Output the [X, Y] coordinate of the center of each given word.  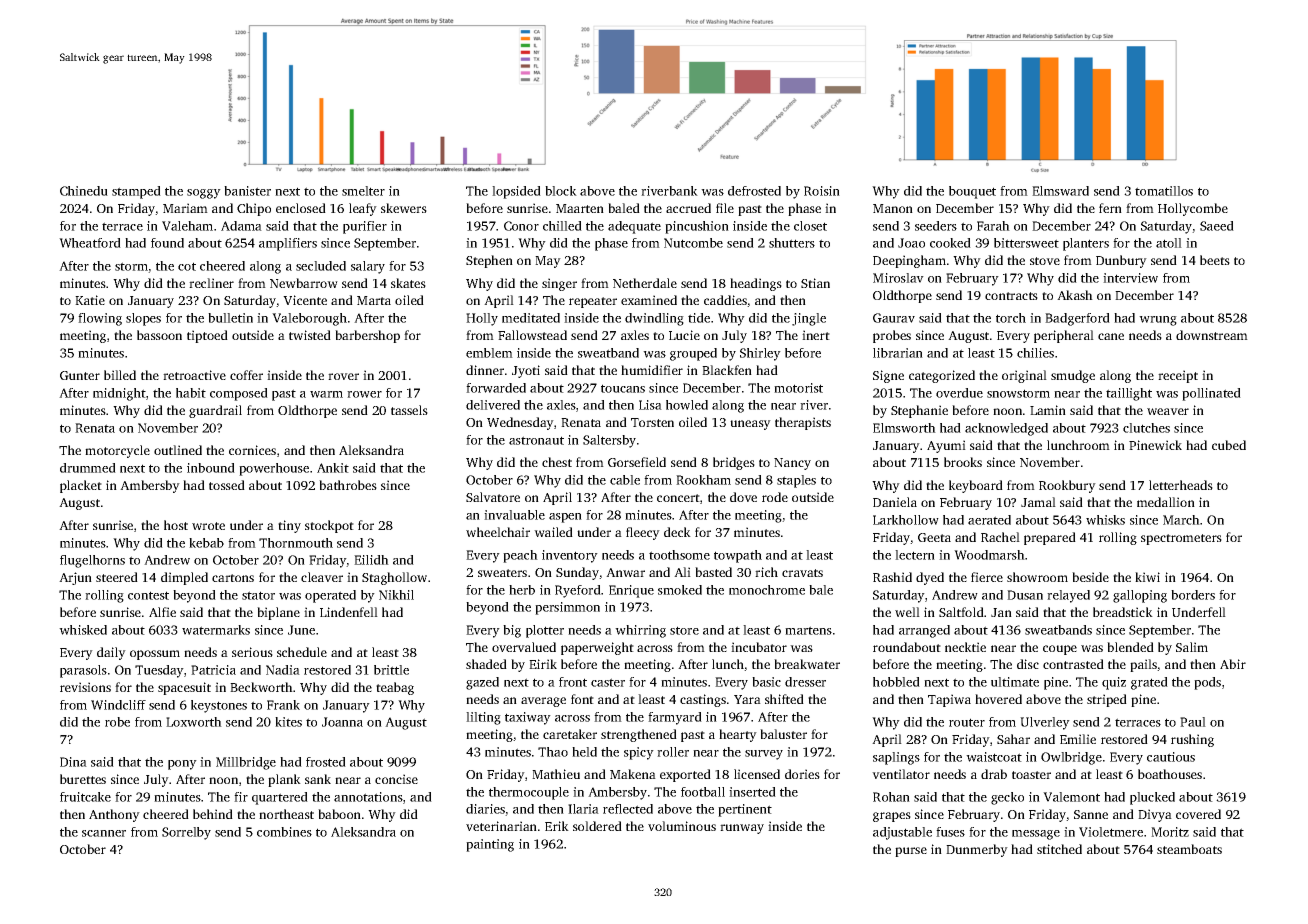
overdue [959, 393]
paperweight [597, 648]
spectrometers [1181, 539]
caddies [725, 300]
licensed [757, 774]
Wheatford [90, 243]
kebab [206, 543]
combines [284, 832]
